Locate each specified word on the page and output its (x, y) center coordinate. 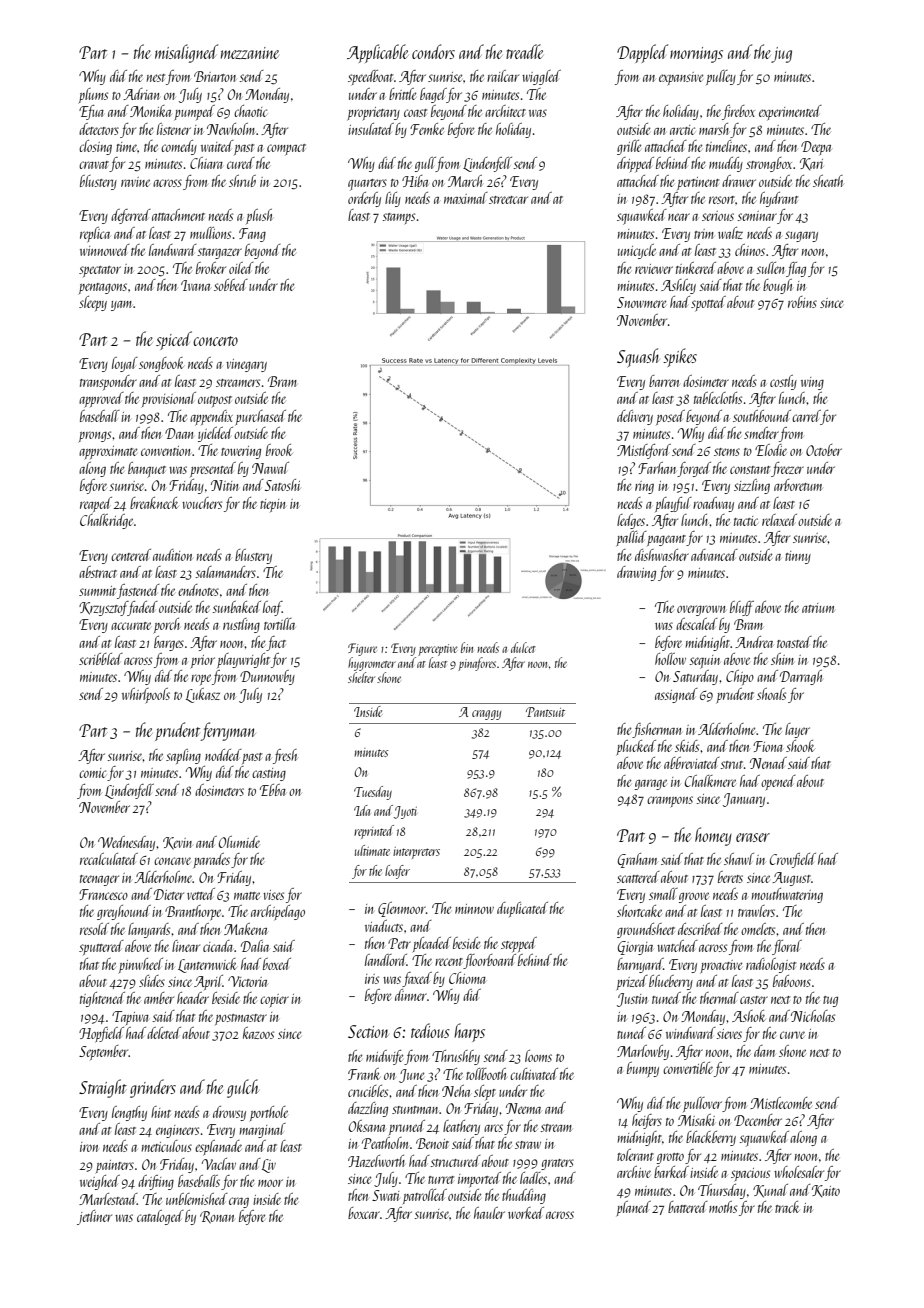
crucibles (368, 1091)
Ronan (217, 1217)
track (787, 1207)
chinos (750, 250)
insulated (371, 129)
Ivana (195, 285)
